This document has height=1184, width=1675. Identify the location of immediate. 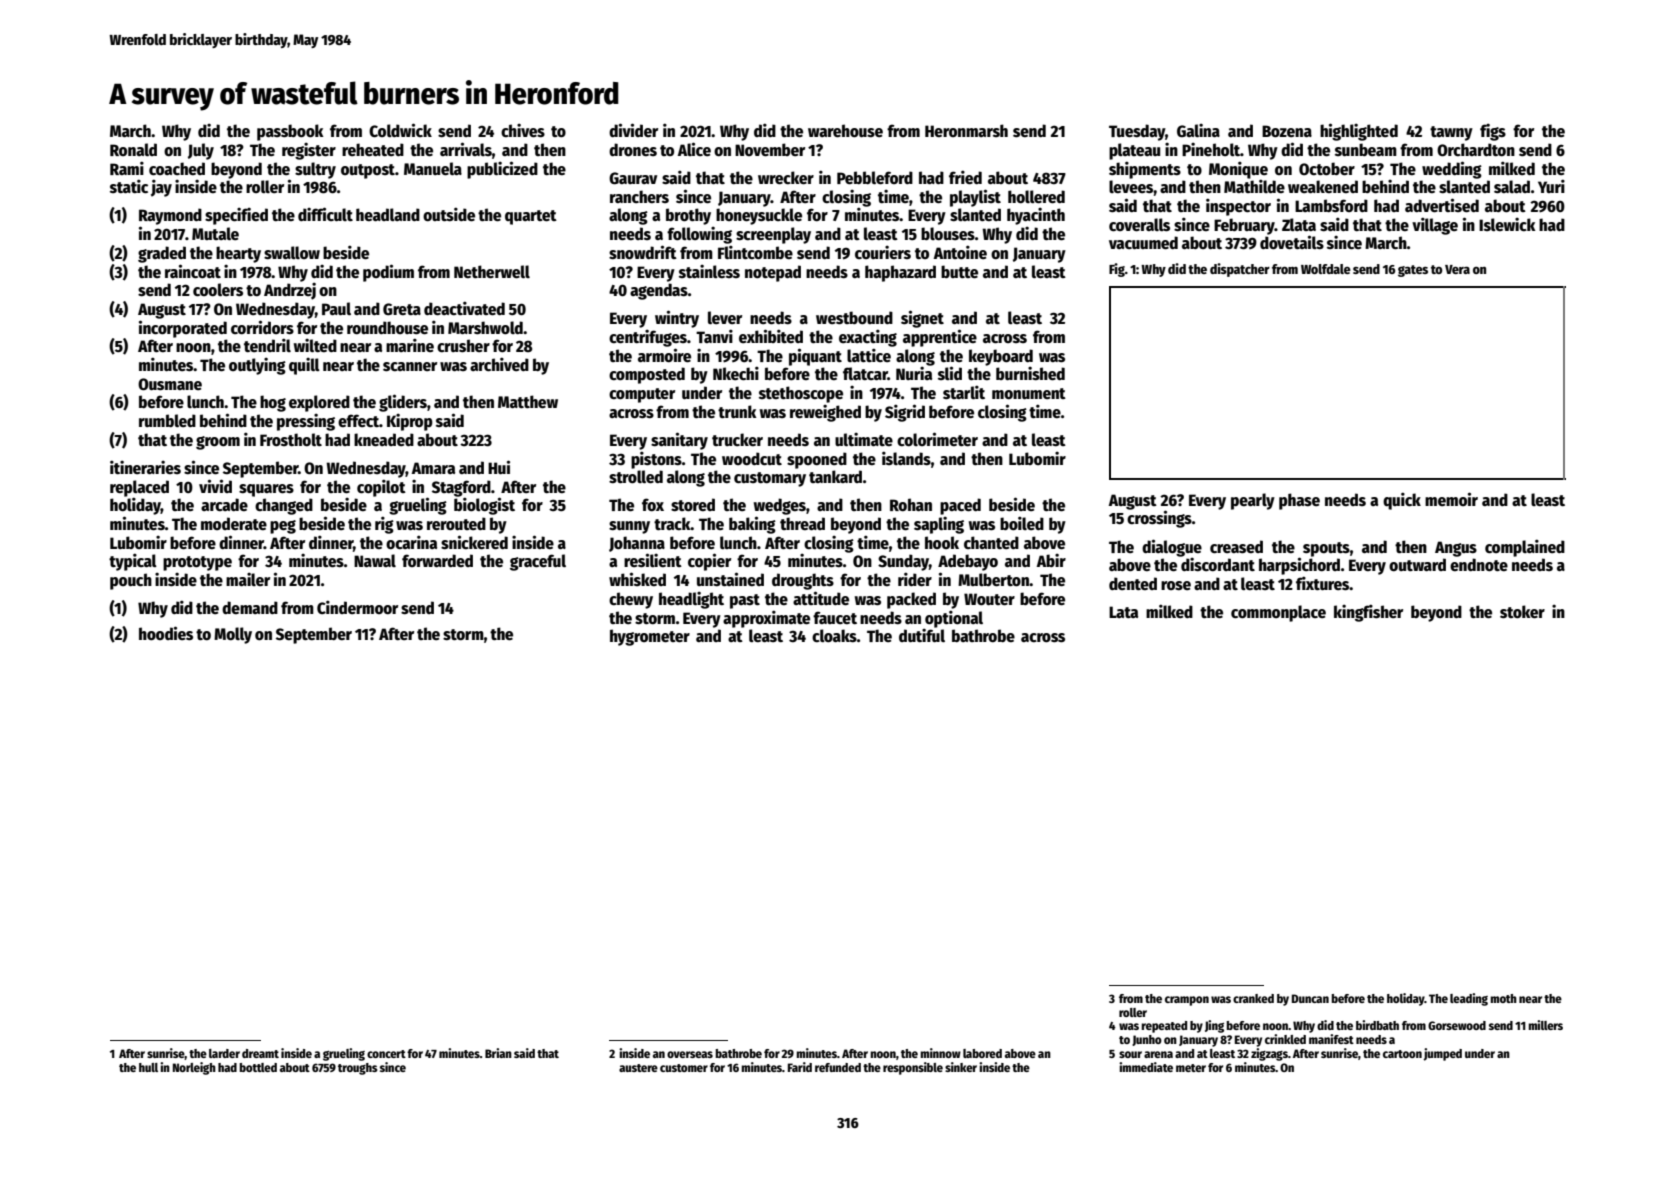
(1146, 1067).
